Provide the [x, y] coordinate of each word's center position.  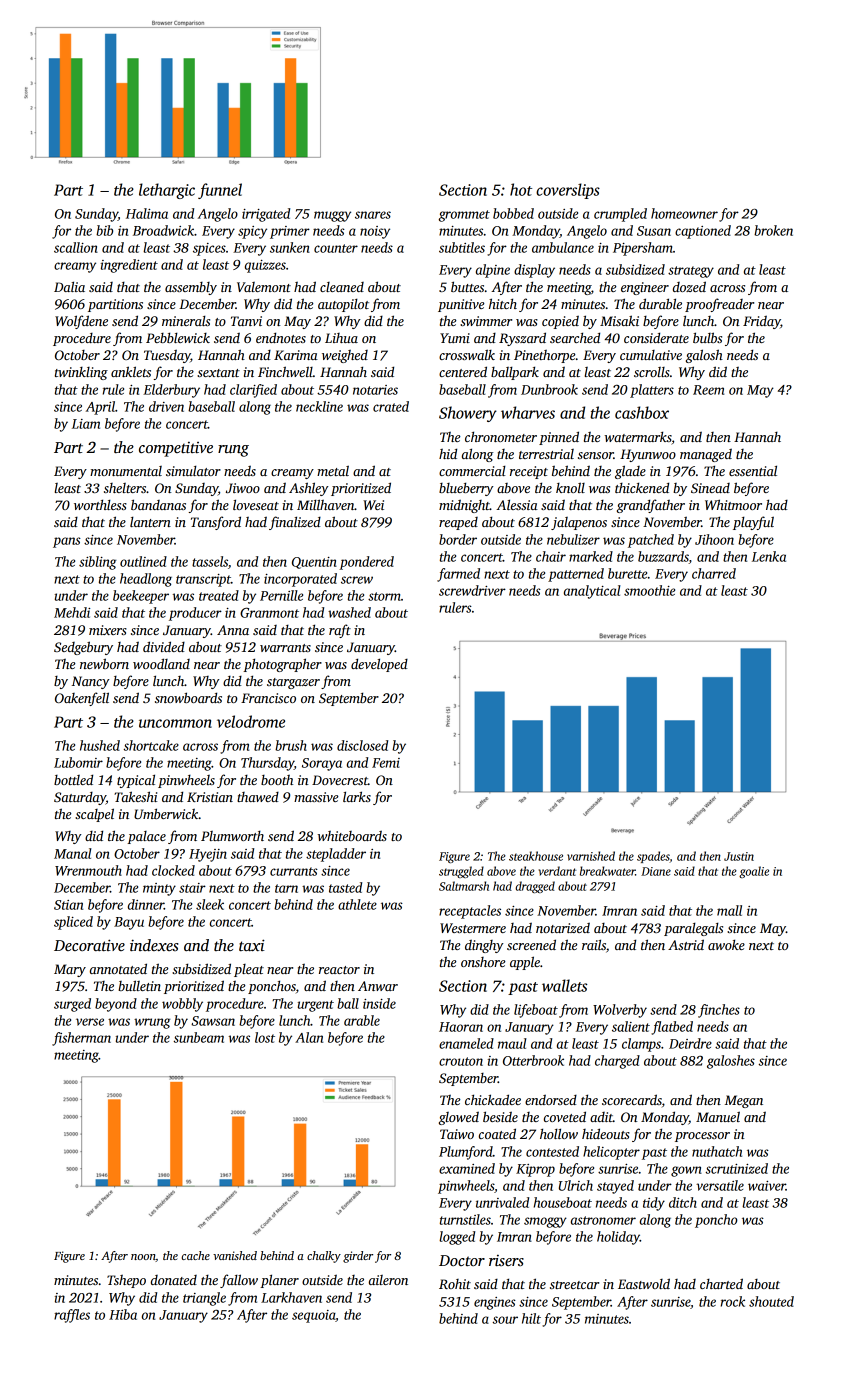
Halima [147, 213]
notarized [563, 927]
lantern [150, 522]
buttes [467, 286]
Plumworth [232, 836]
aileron [388, 1280]
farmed [458, 575]
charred [714, 573]
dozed [689, 286]
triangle [204, 1299]
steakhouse [536, 856]
